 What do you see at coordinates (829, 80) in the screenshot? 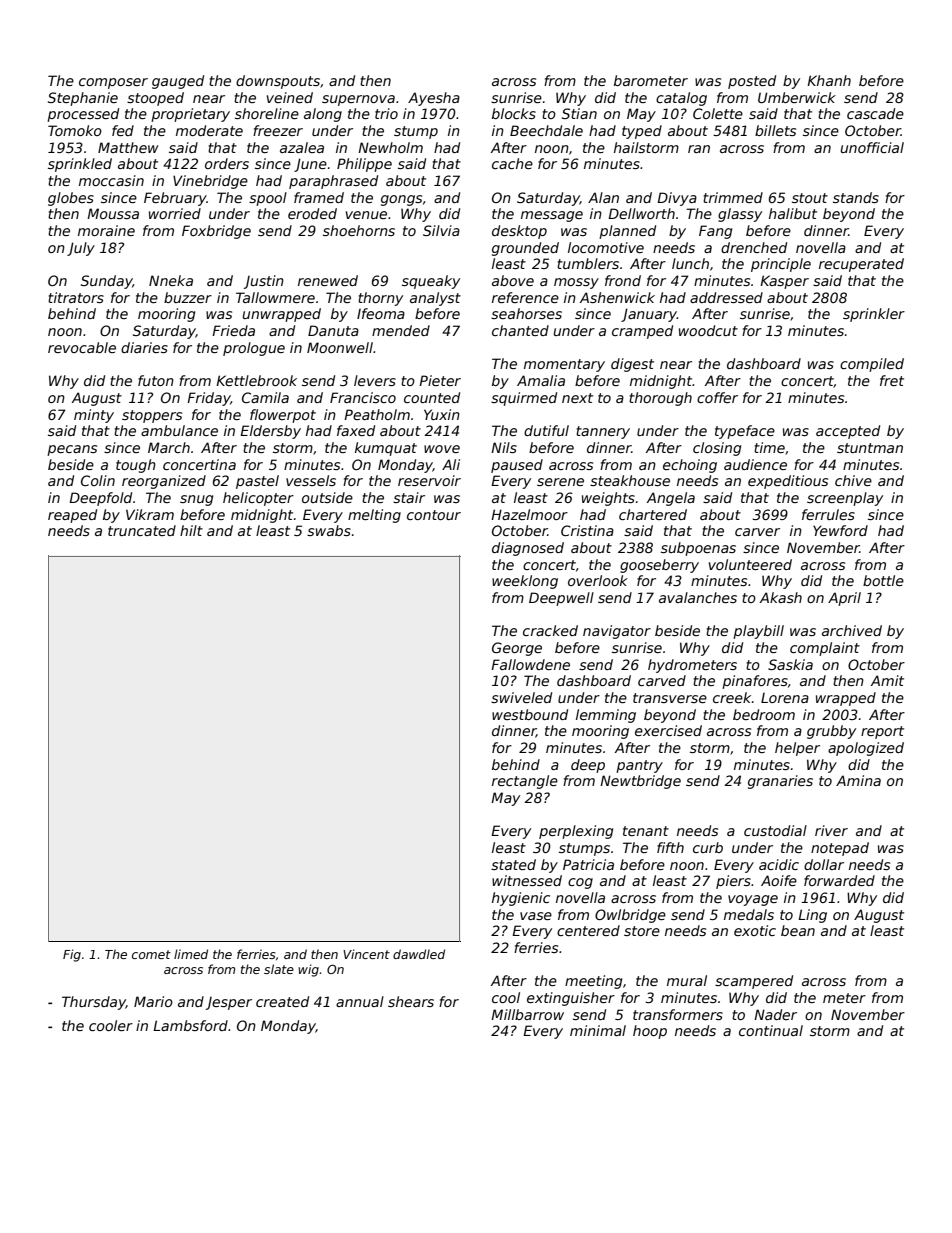
I see `Khanh` at bounding box center [829, 80].
